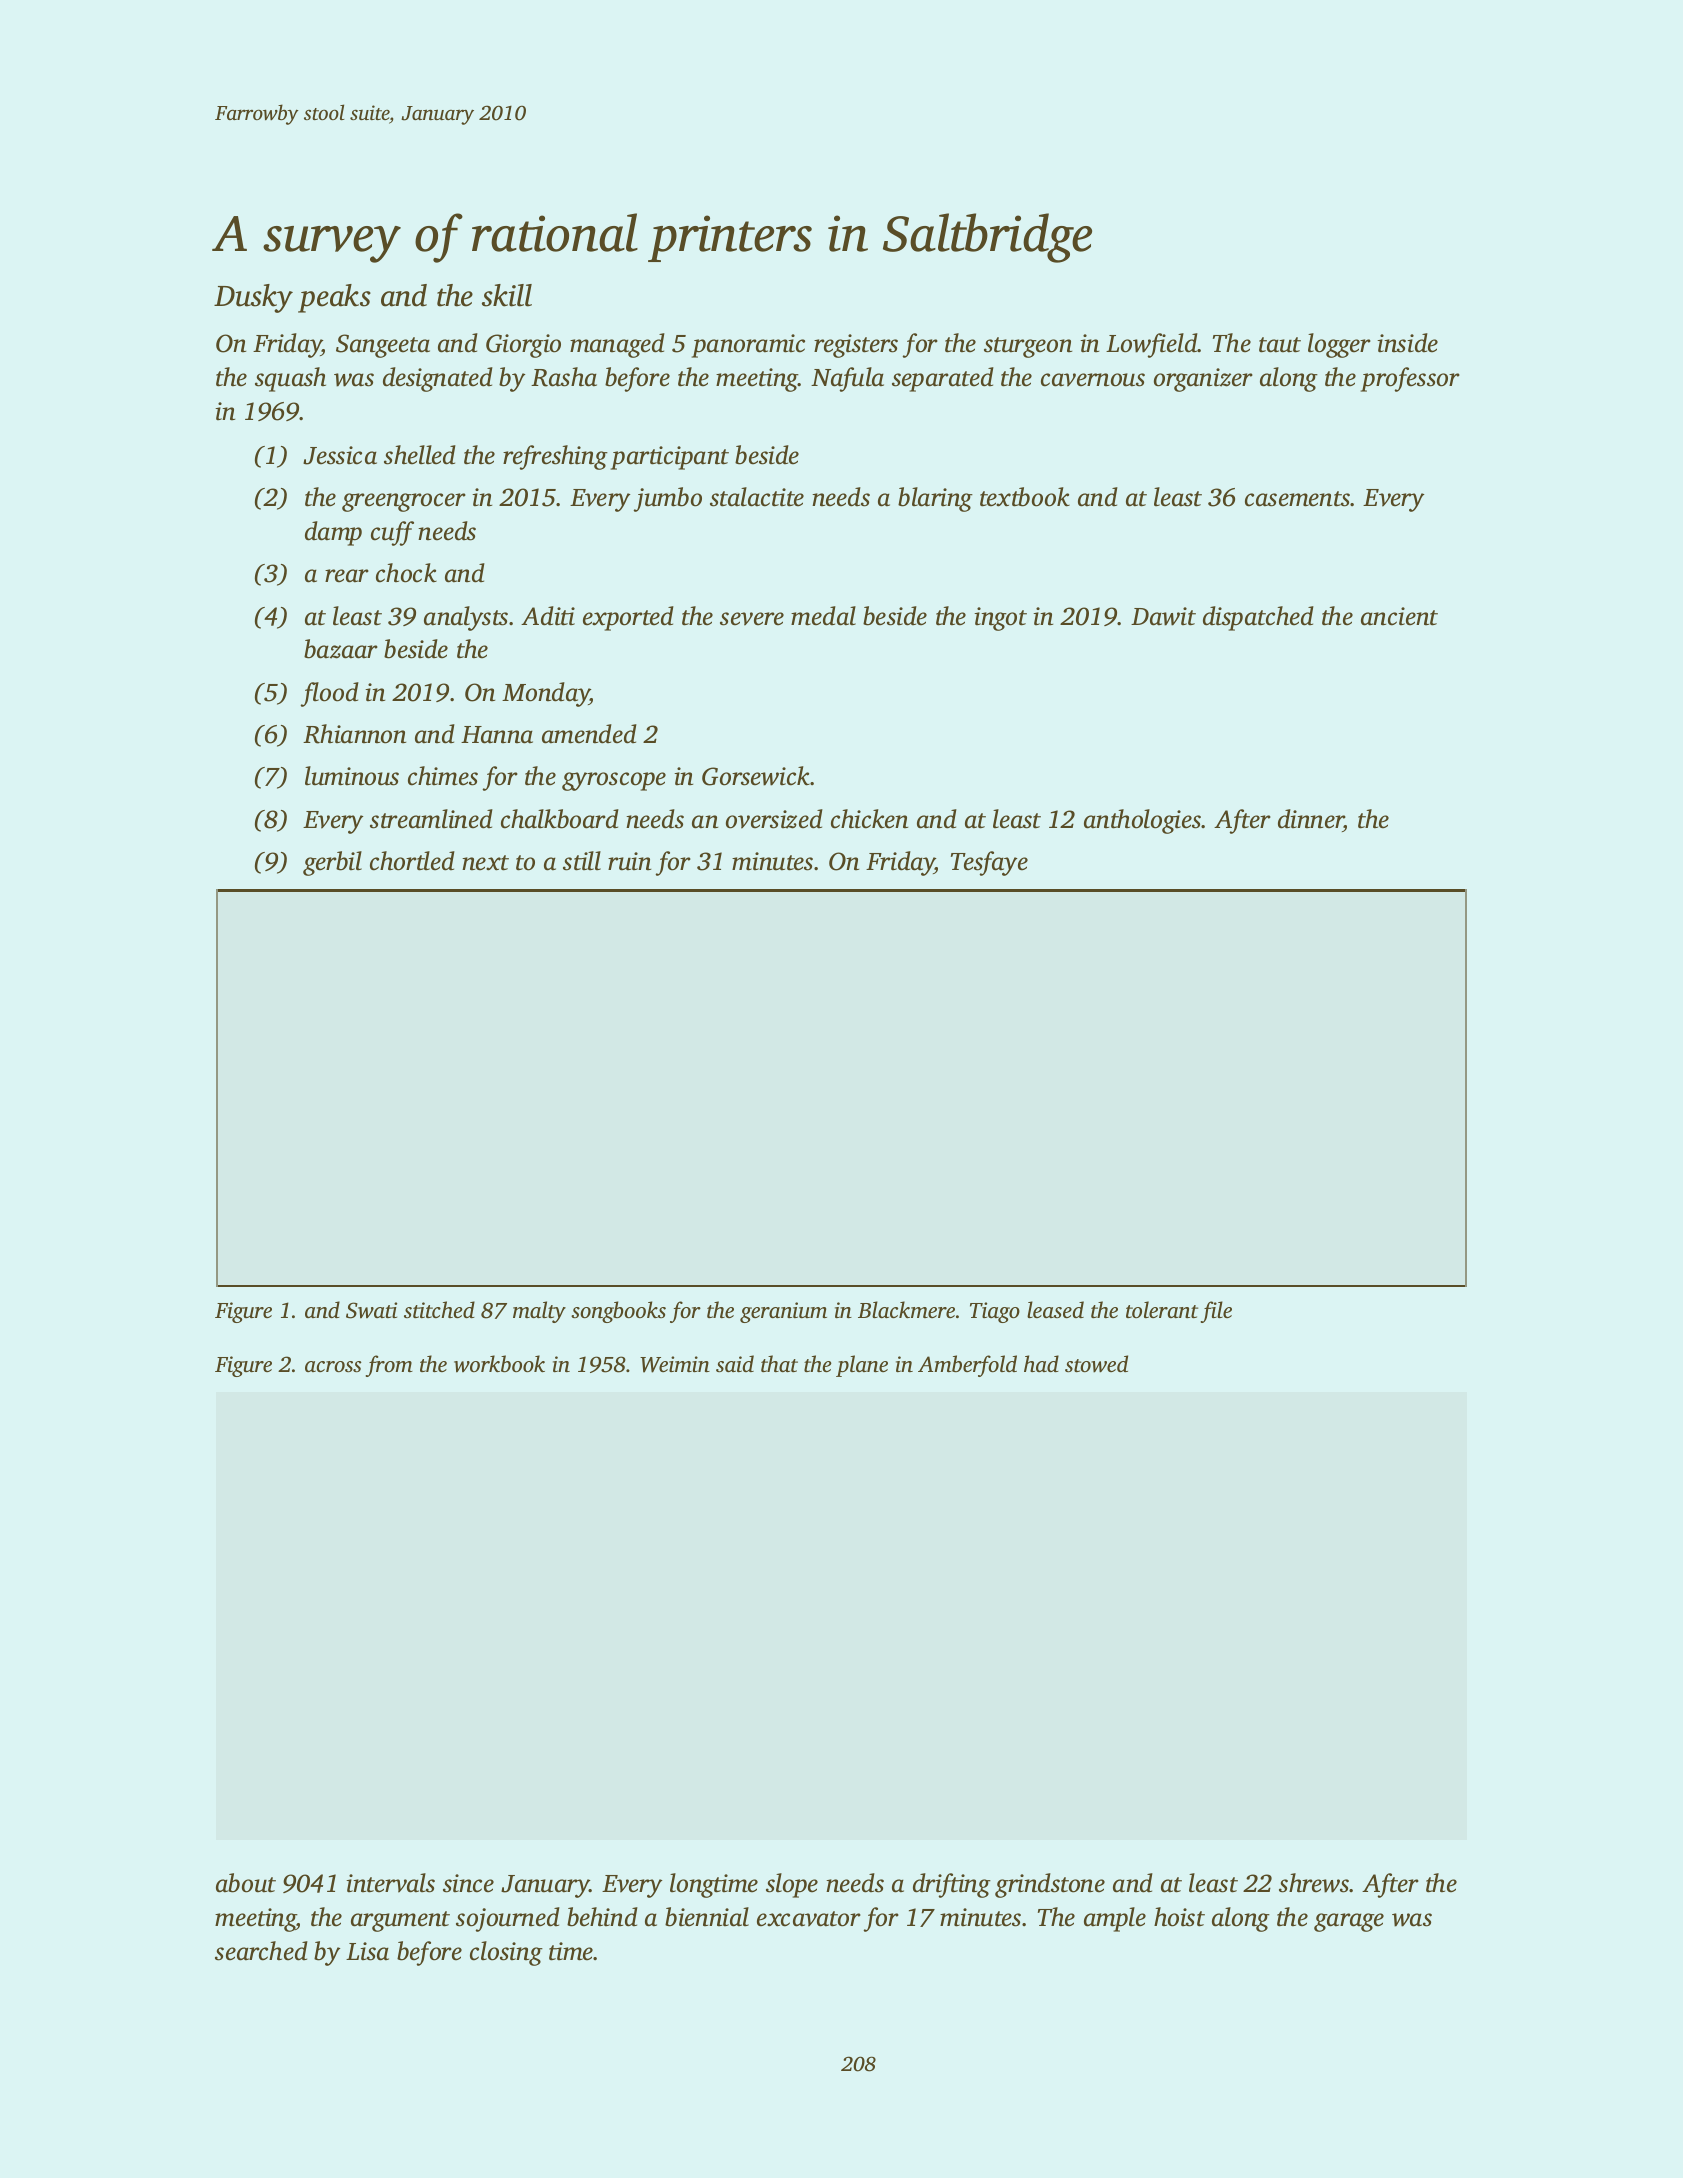  I want to click on searched, so click(261, 1951).
